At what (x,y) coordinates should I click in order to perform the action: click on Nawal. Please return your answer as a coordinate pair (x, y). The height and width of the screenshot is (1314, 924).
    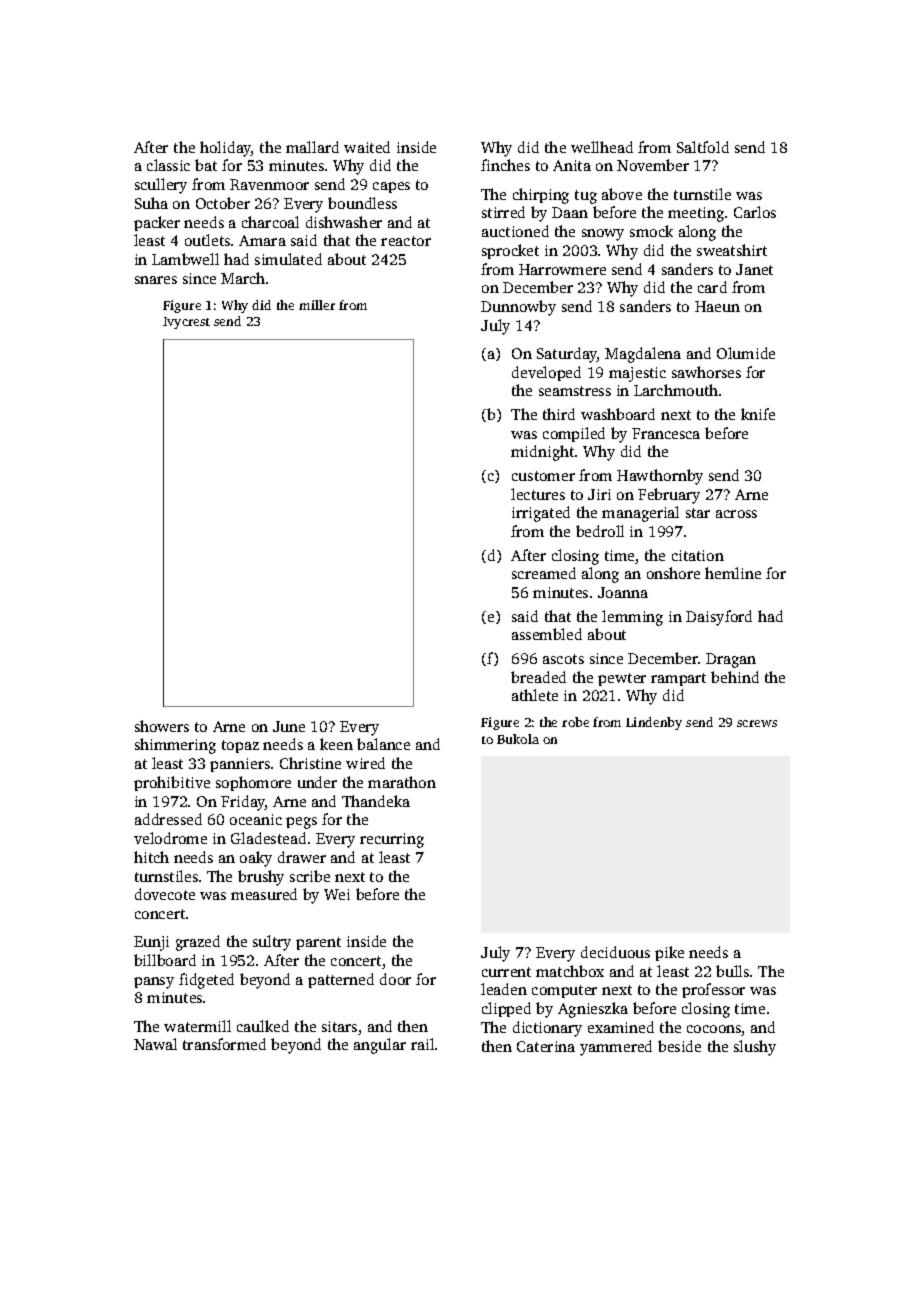
    Looking at the image, I should click on (155, 1044).
